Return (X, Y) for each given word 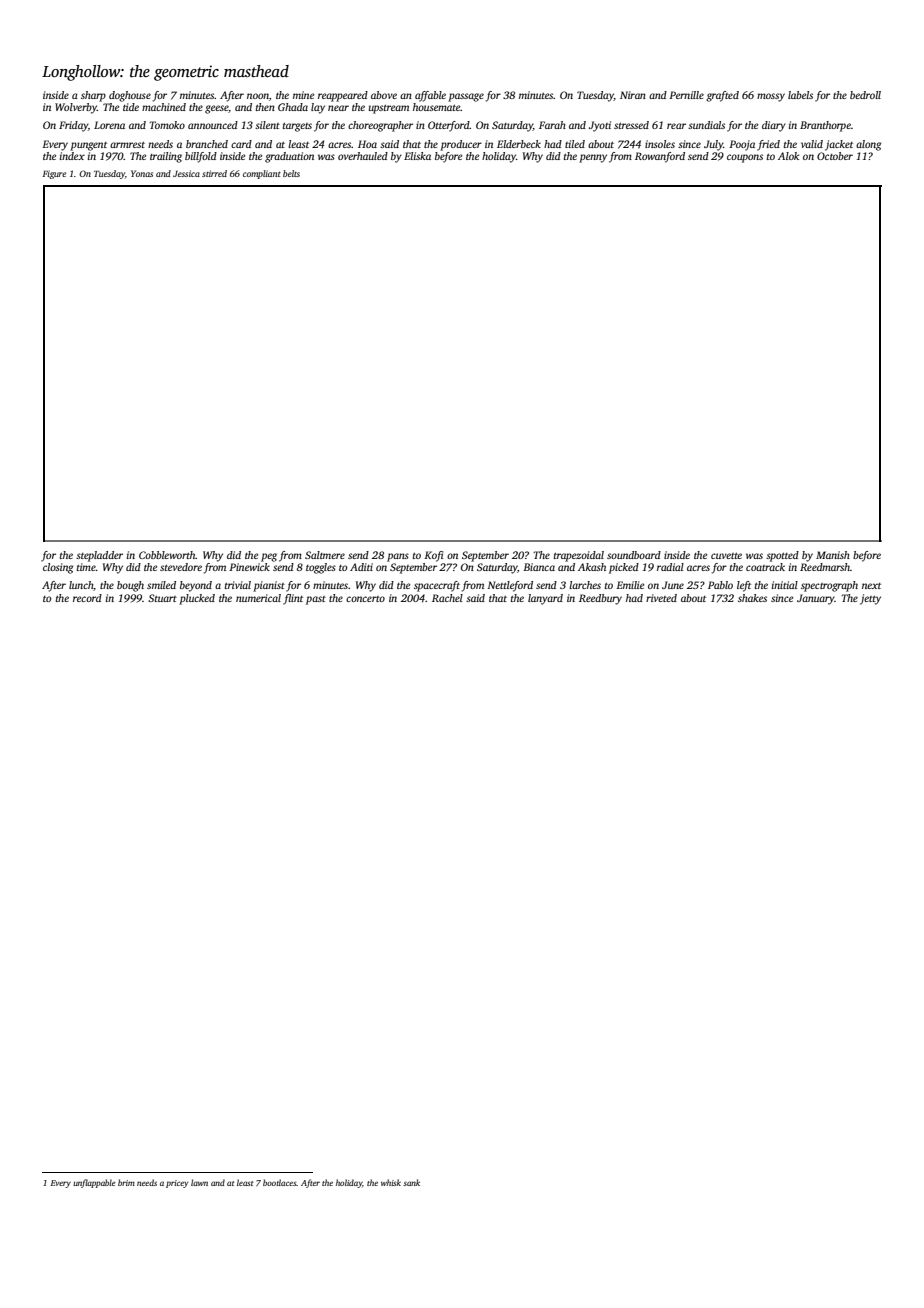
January (816, 599)
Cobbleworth (167, 555)
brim (126, 1182)
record (87, 598)
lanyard (545, 599)
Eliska (417, 156)
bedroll (865, 95)
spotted (782, 556)
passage (466, 97)
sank (411, 1182)
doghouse (130, 96)
